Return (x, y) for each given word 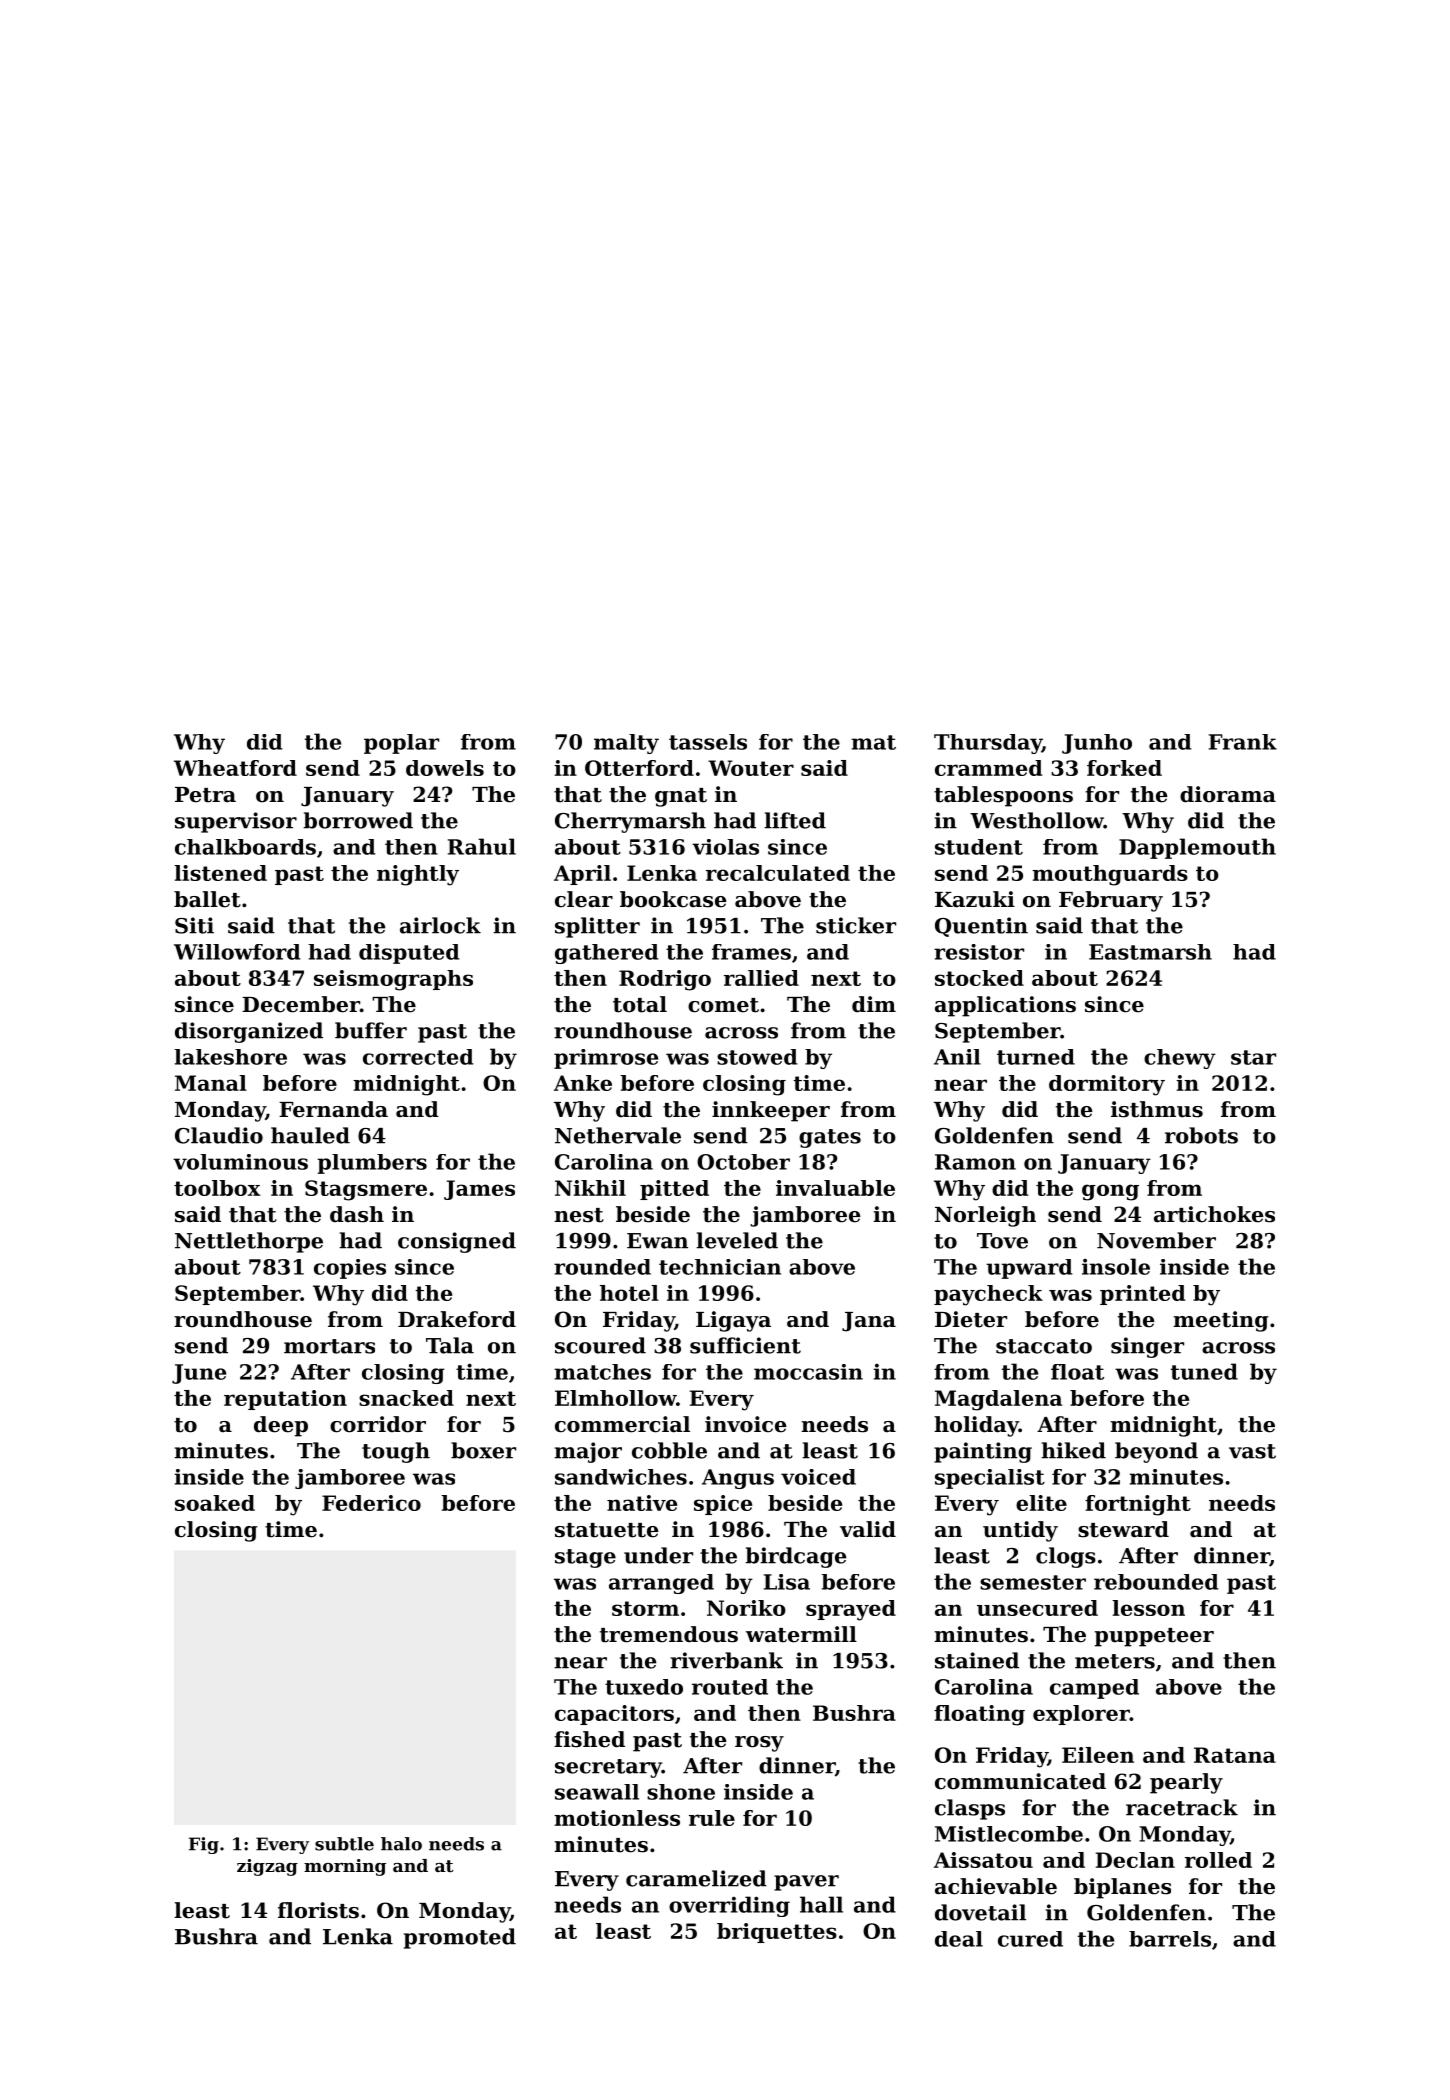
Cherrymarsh (630, 822)
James (479, 1190)
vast (1252, 1451)
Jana (869, 1322)
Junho (1097, 744)
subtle (344, 1844)
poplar (401, 744)
